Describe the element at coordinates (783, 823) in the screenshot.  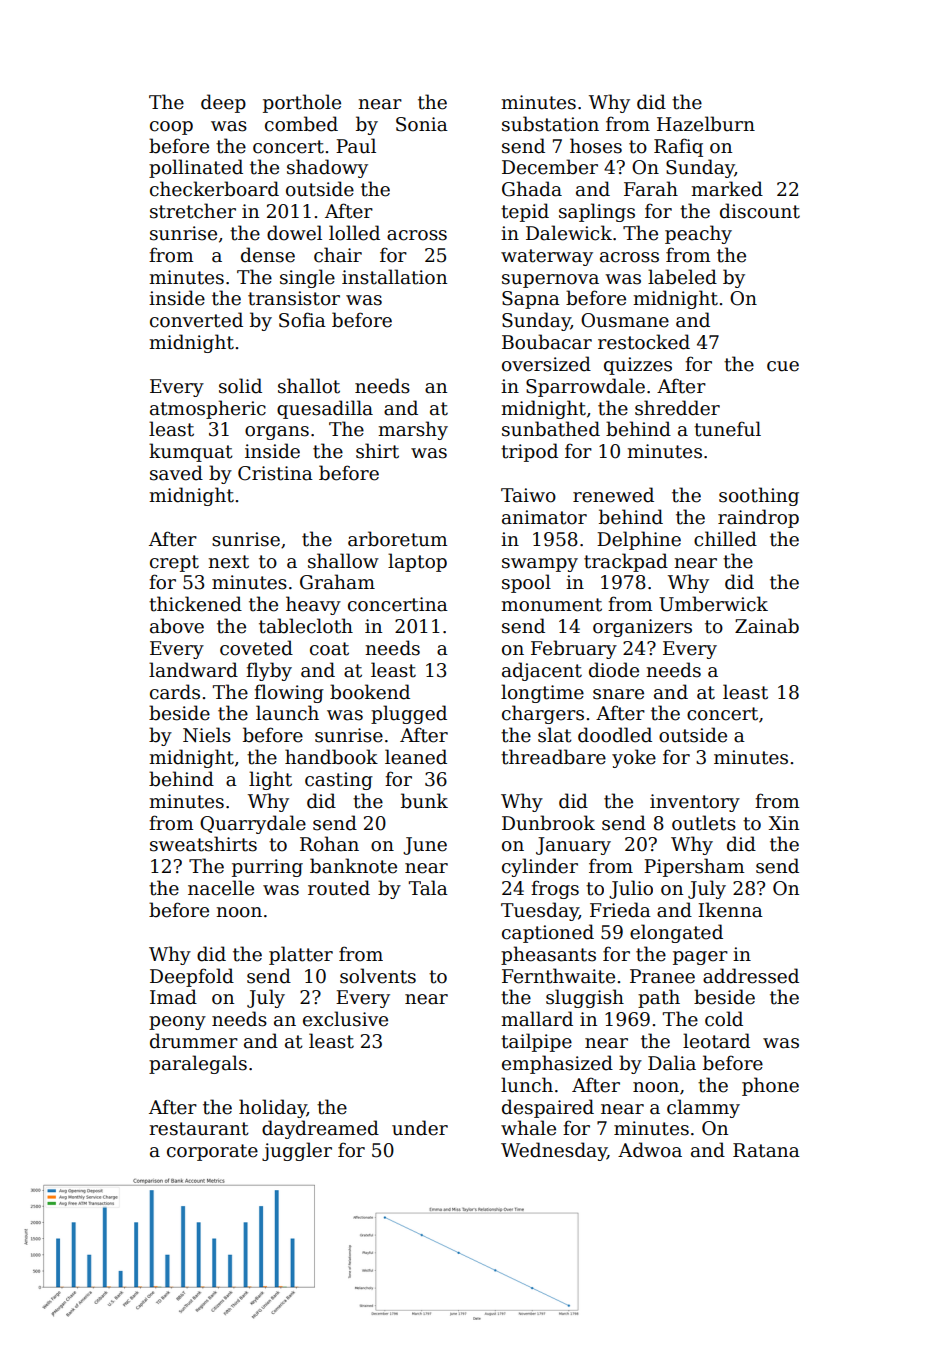
I see `Xin` at that location.
